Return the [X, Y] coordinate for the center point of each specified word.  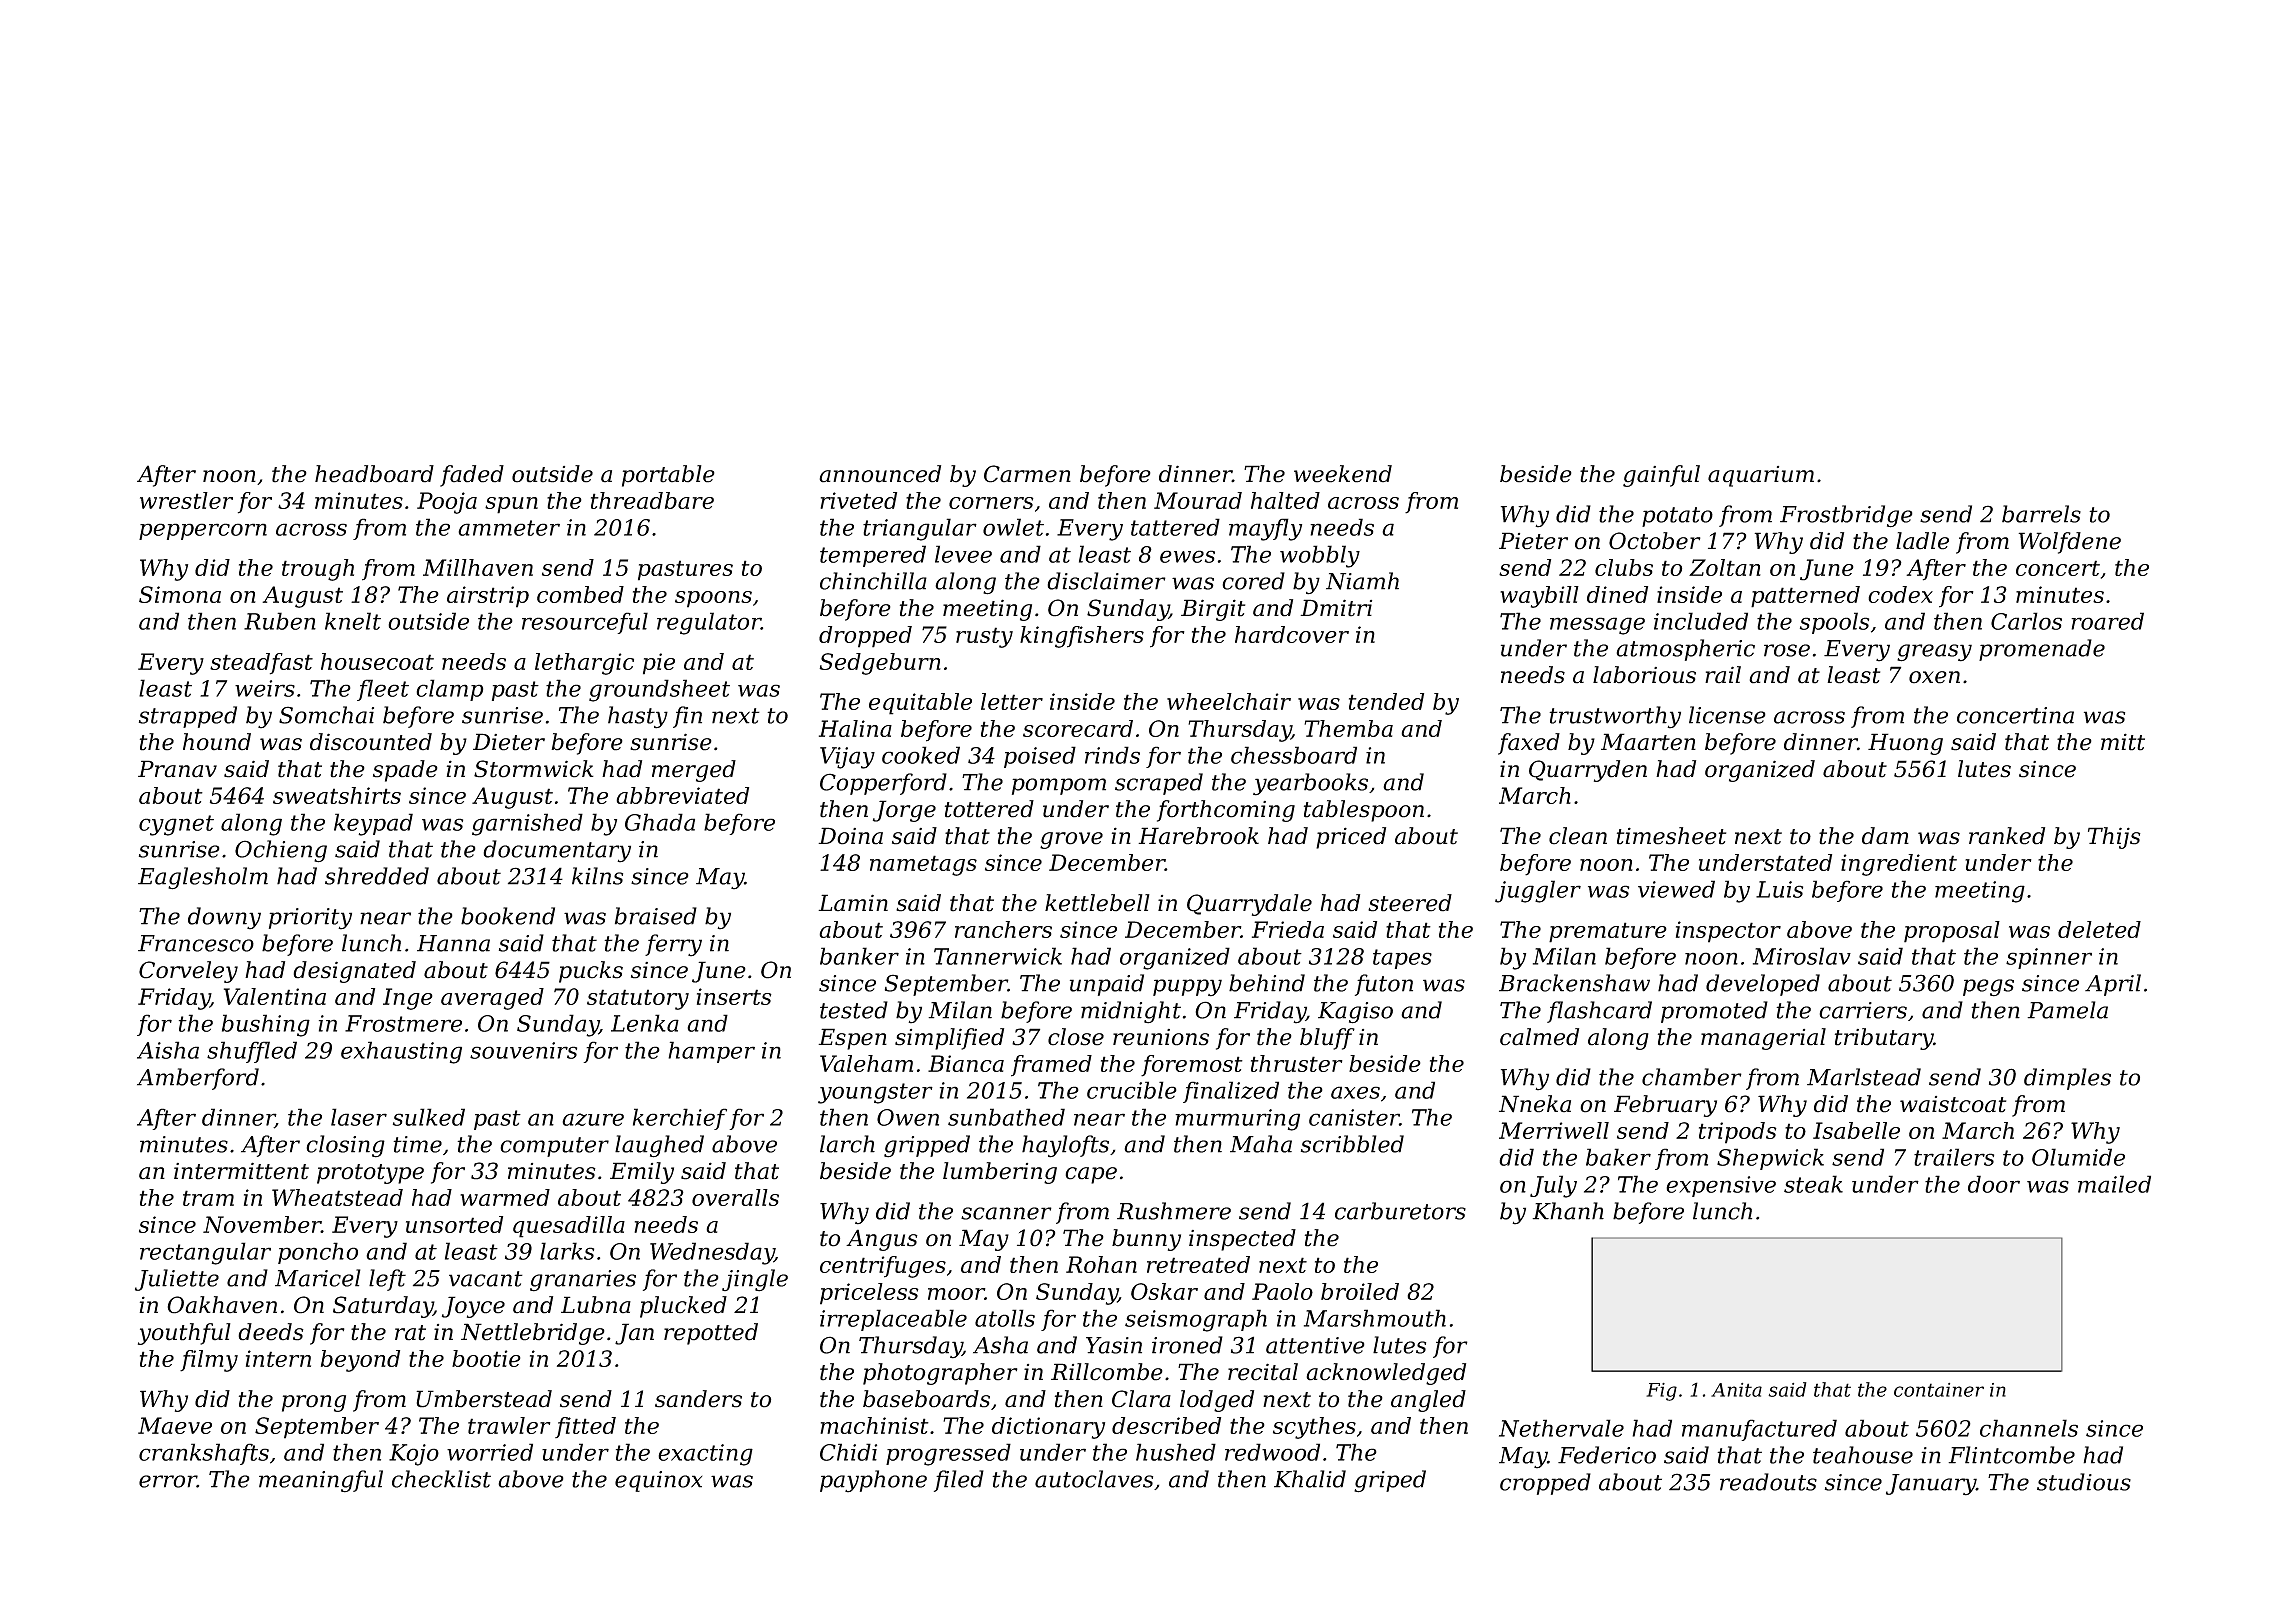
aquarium [1761, 476]
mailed [2114, 1184]
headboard [374, 474]
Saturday [383, 1307]
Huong [1905, 744]
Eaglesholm [203, 878]
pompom [1059, 786]
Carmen [1027, 474]
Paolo [1282, 1291]
